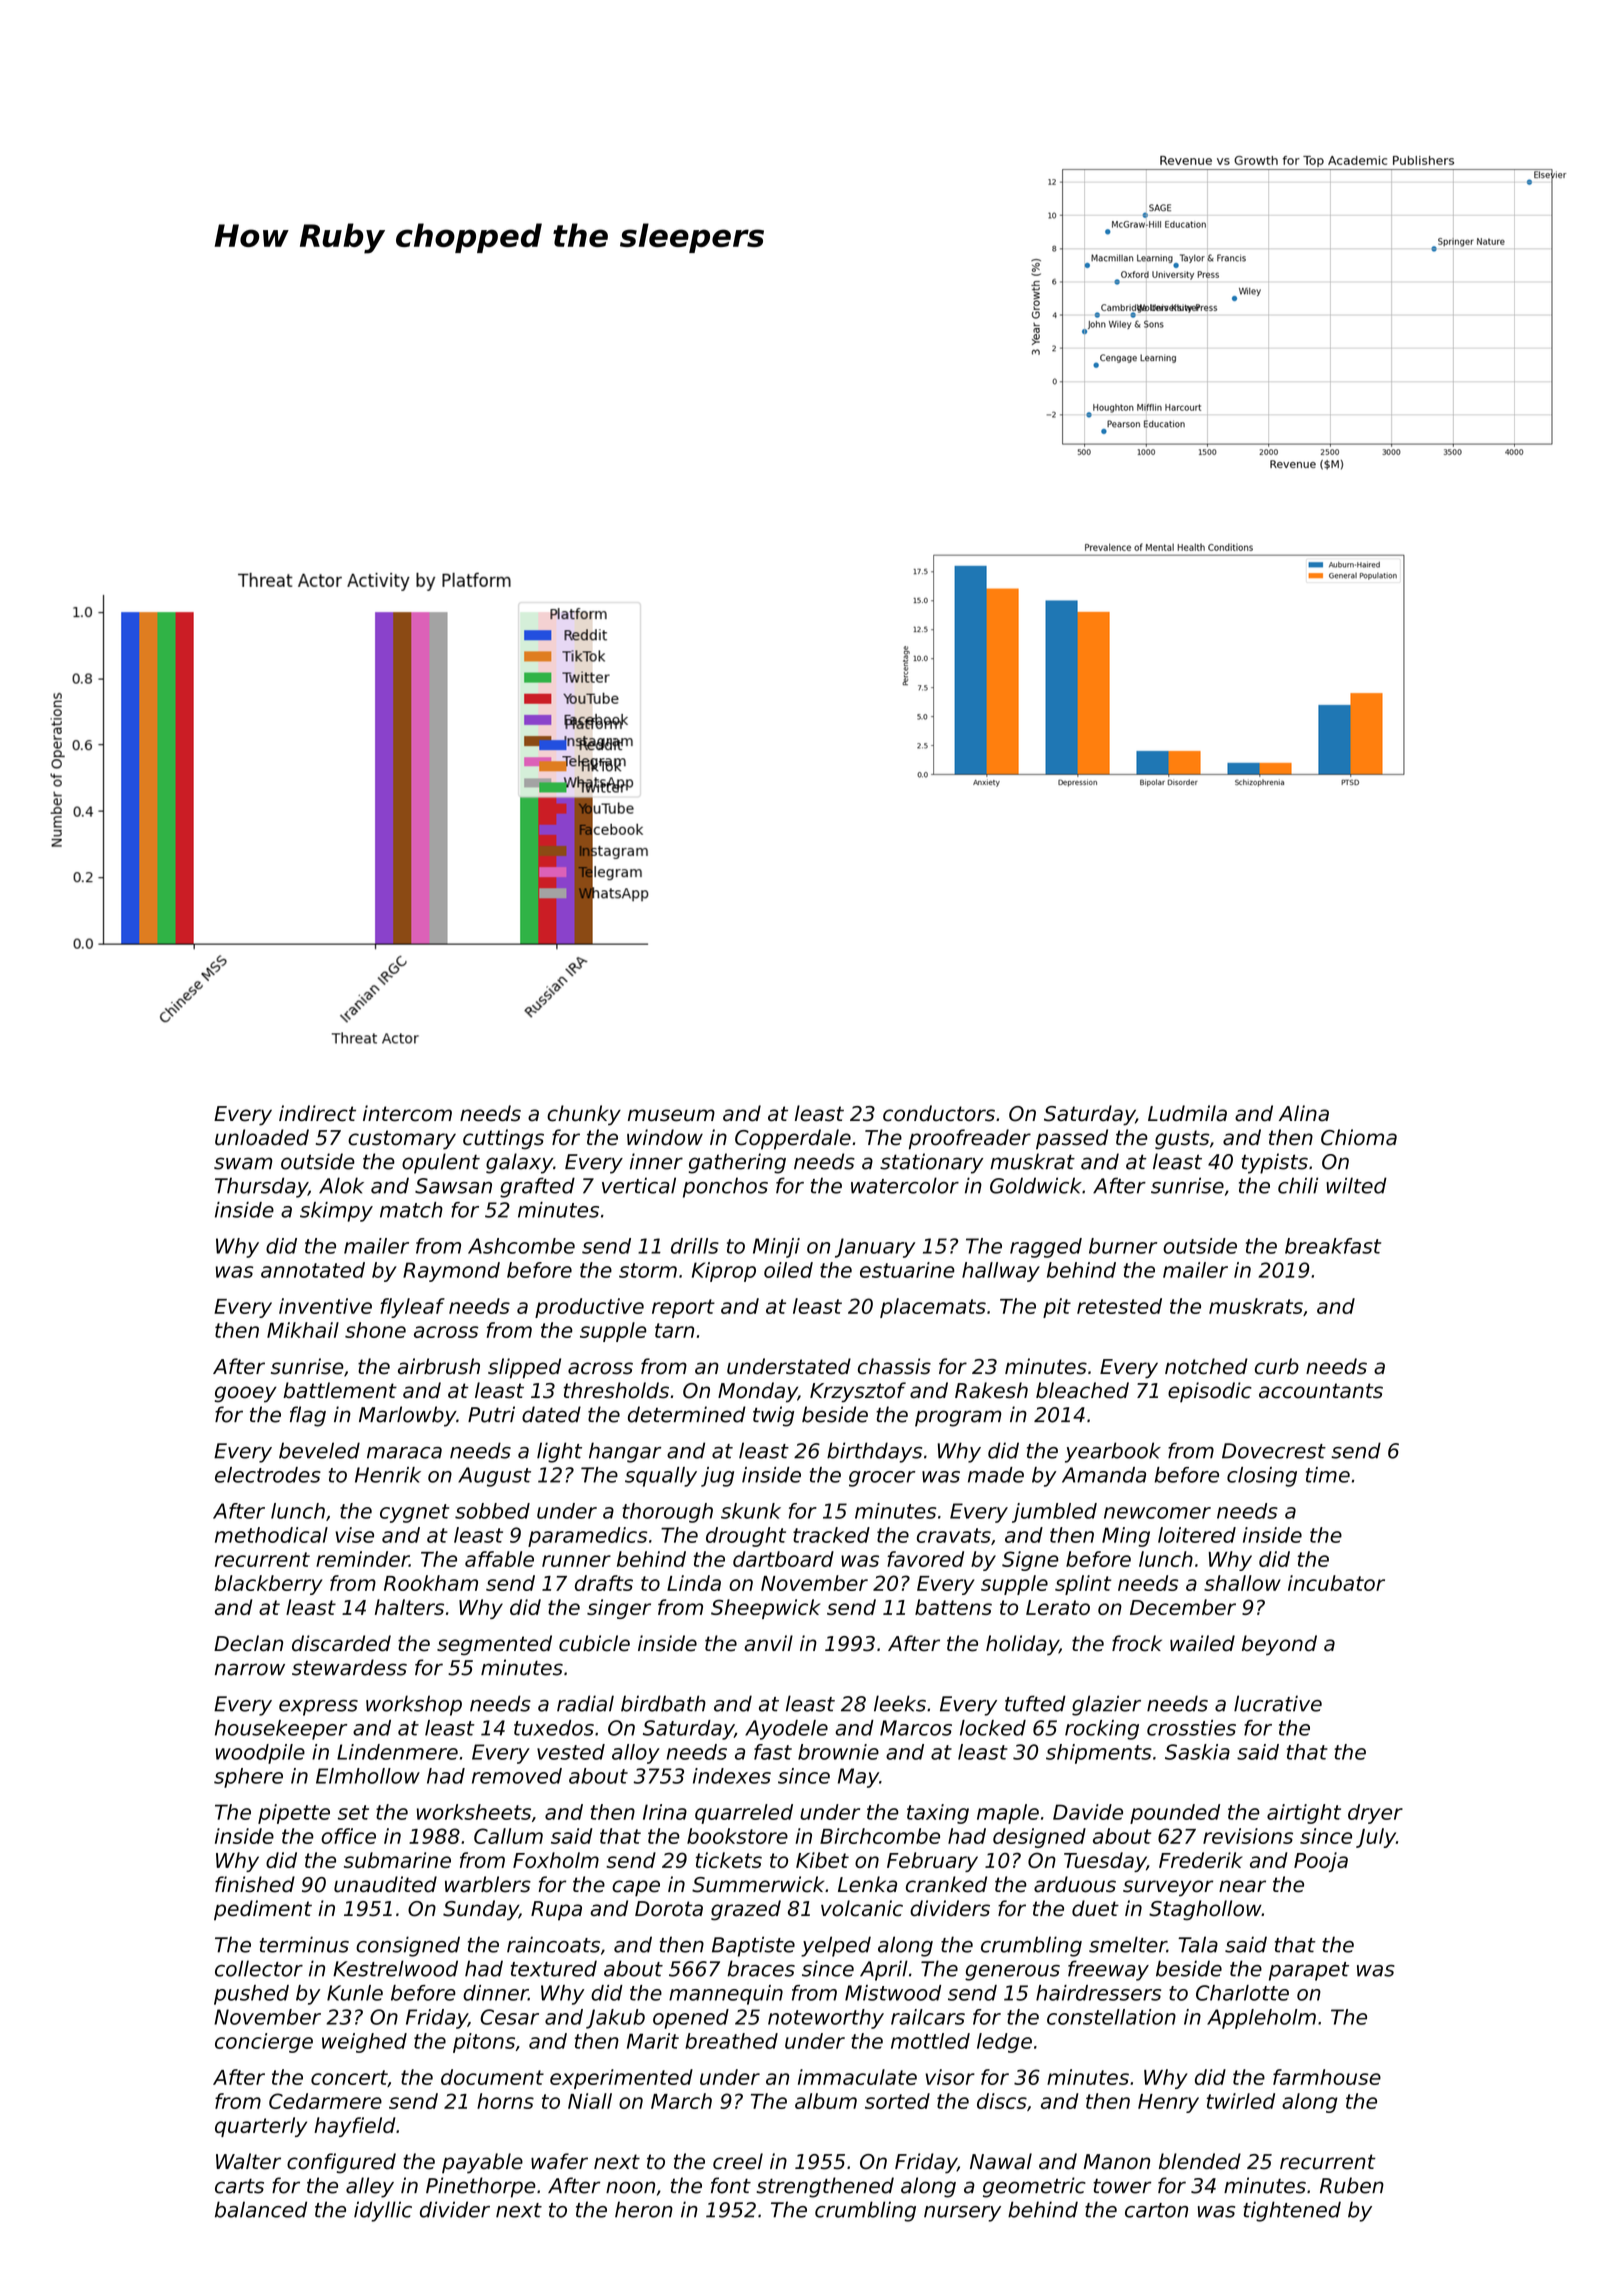 This screenshot has height=2292, width=1620. Describe the element at coordinates (695, 1246) in the screenshot. I see `drills` at that location.
